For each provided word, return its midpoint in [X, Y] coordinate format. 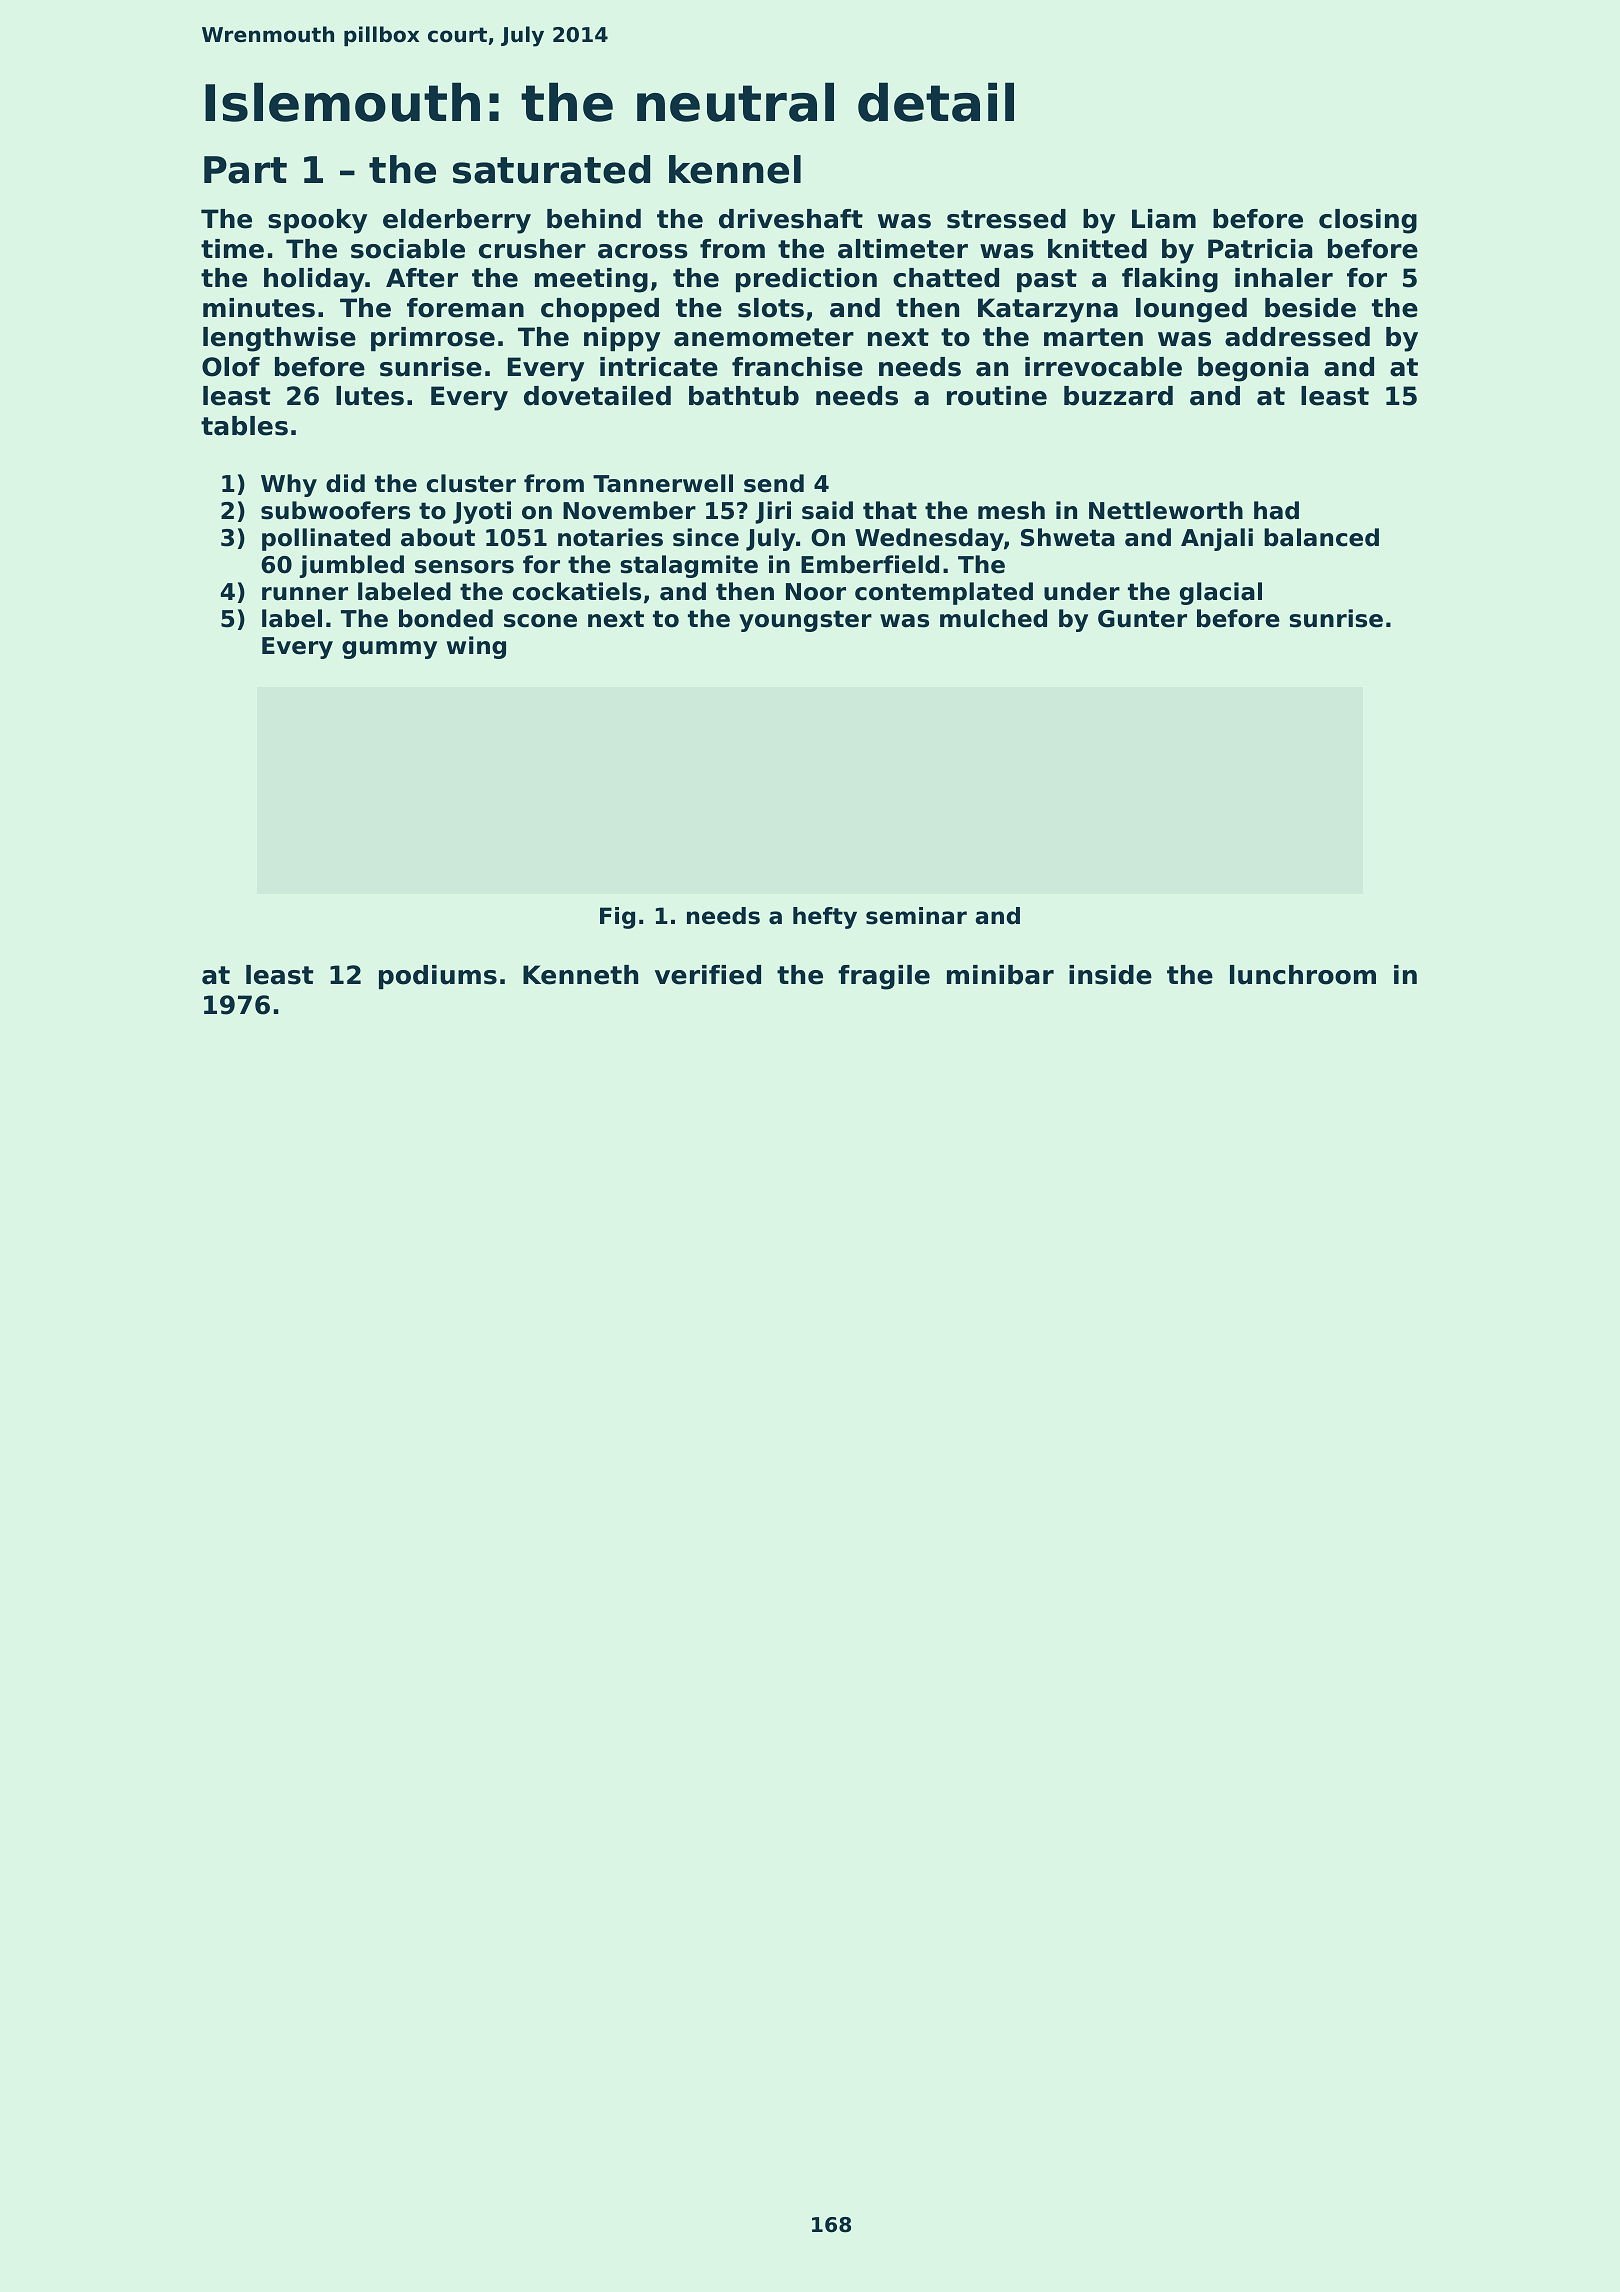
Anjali [1217, 539]
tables [244, 426]
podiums [438, 977]
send [774, 483]
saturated [551, 169]
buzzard [1118, 396]
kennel [735, 169]
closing [1368, 221]
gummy [389, 650]
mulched [993, 618]
